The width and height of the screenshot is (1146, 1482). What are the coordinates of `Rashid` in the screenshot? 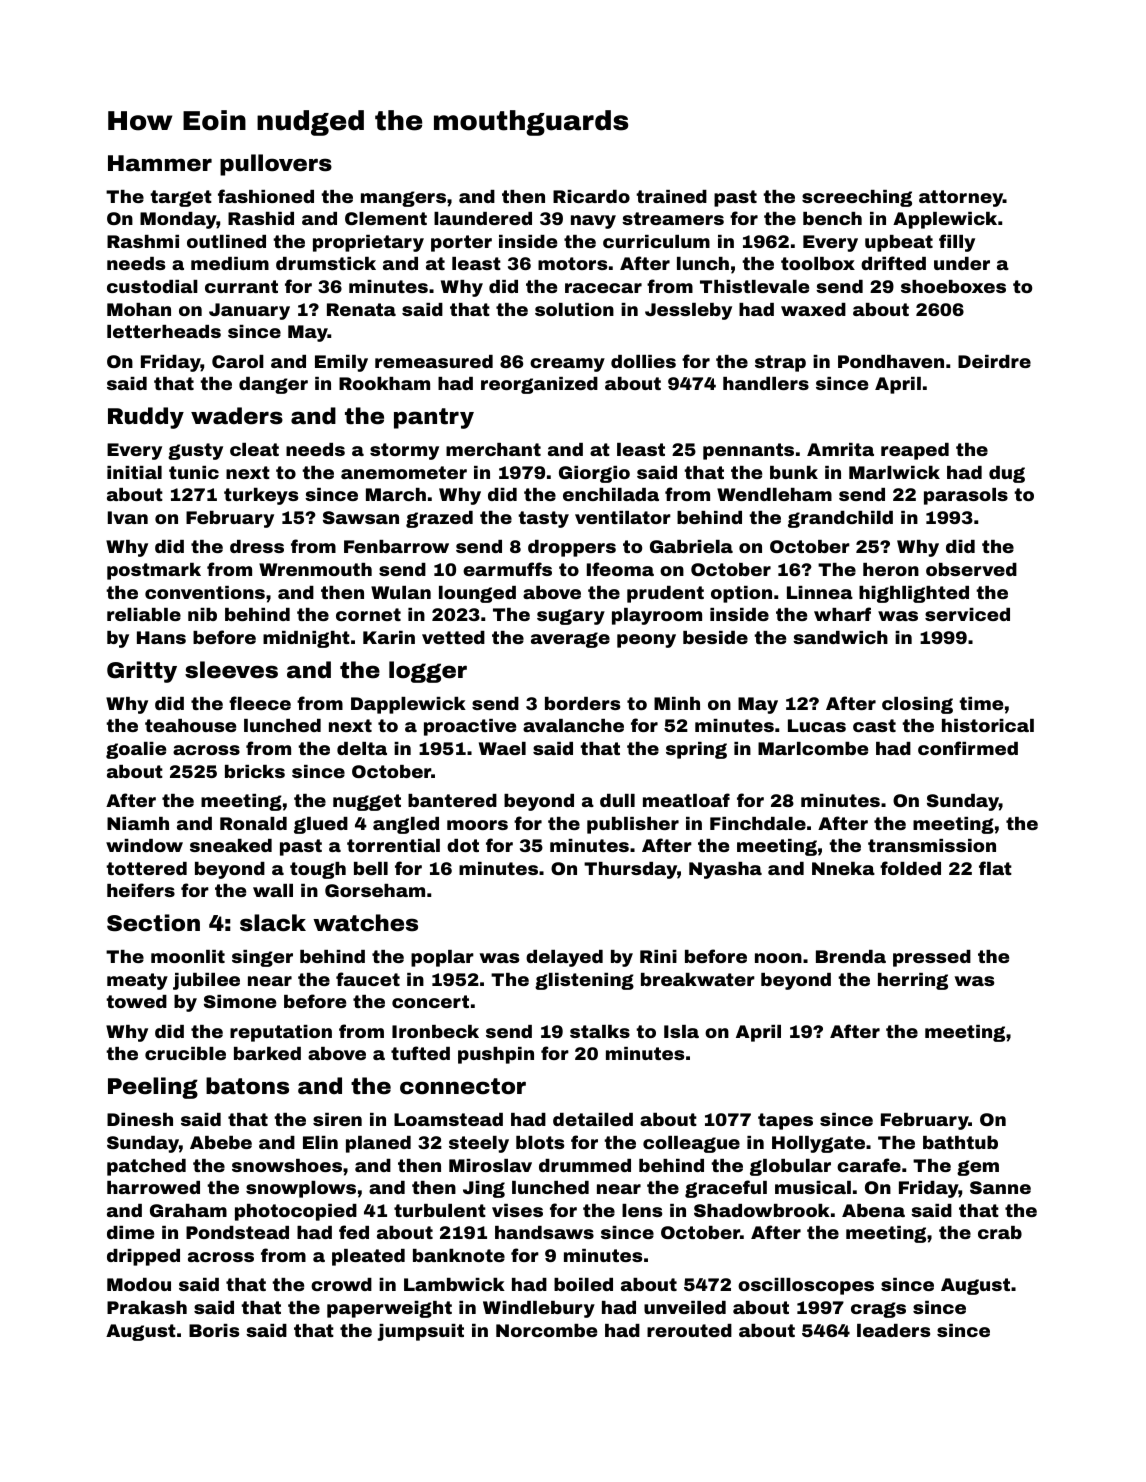 It's located at (261, 218).
